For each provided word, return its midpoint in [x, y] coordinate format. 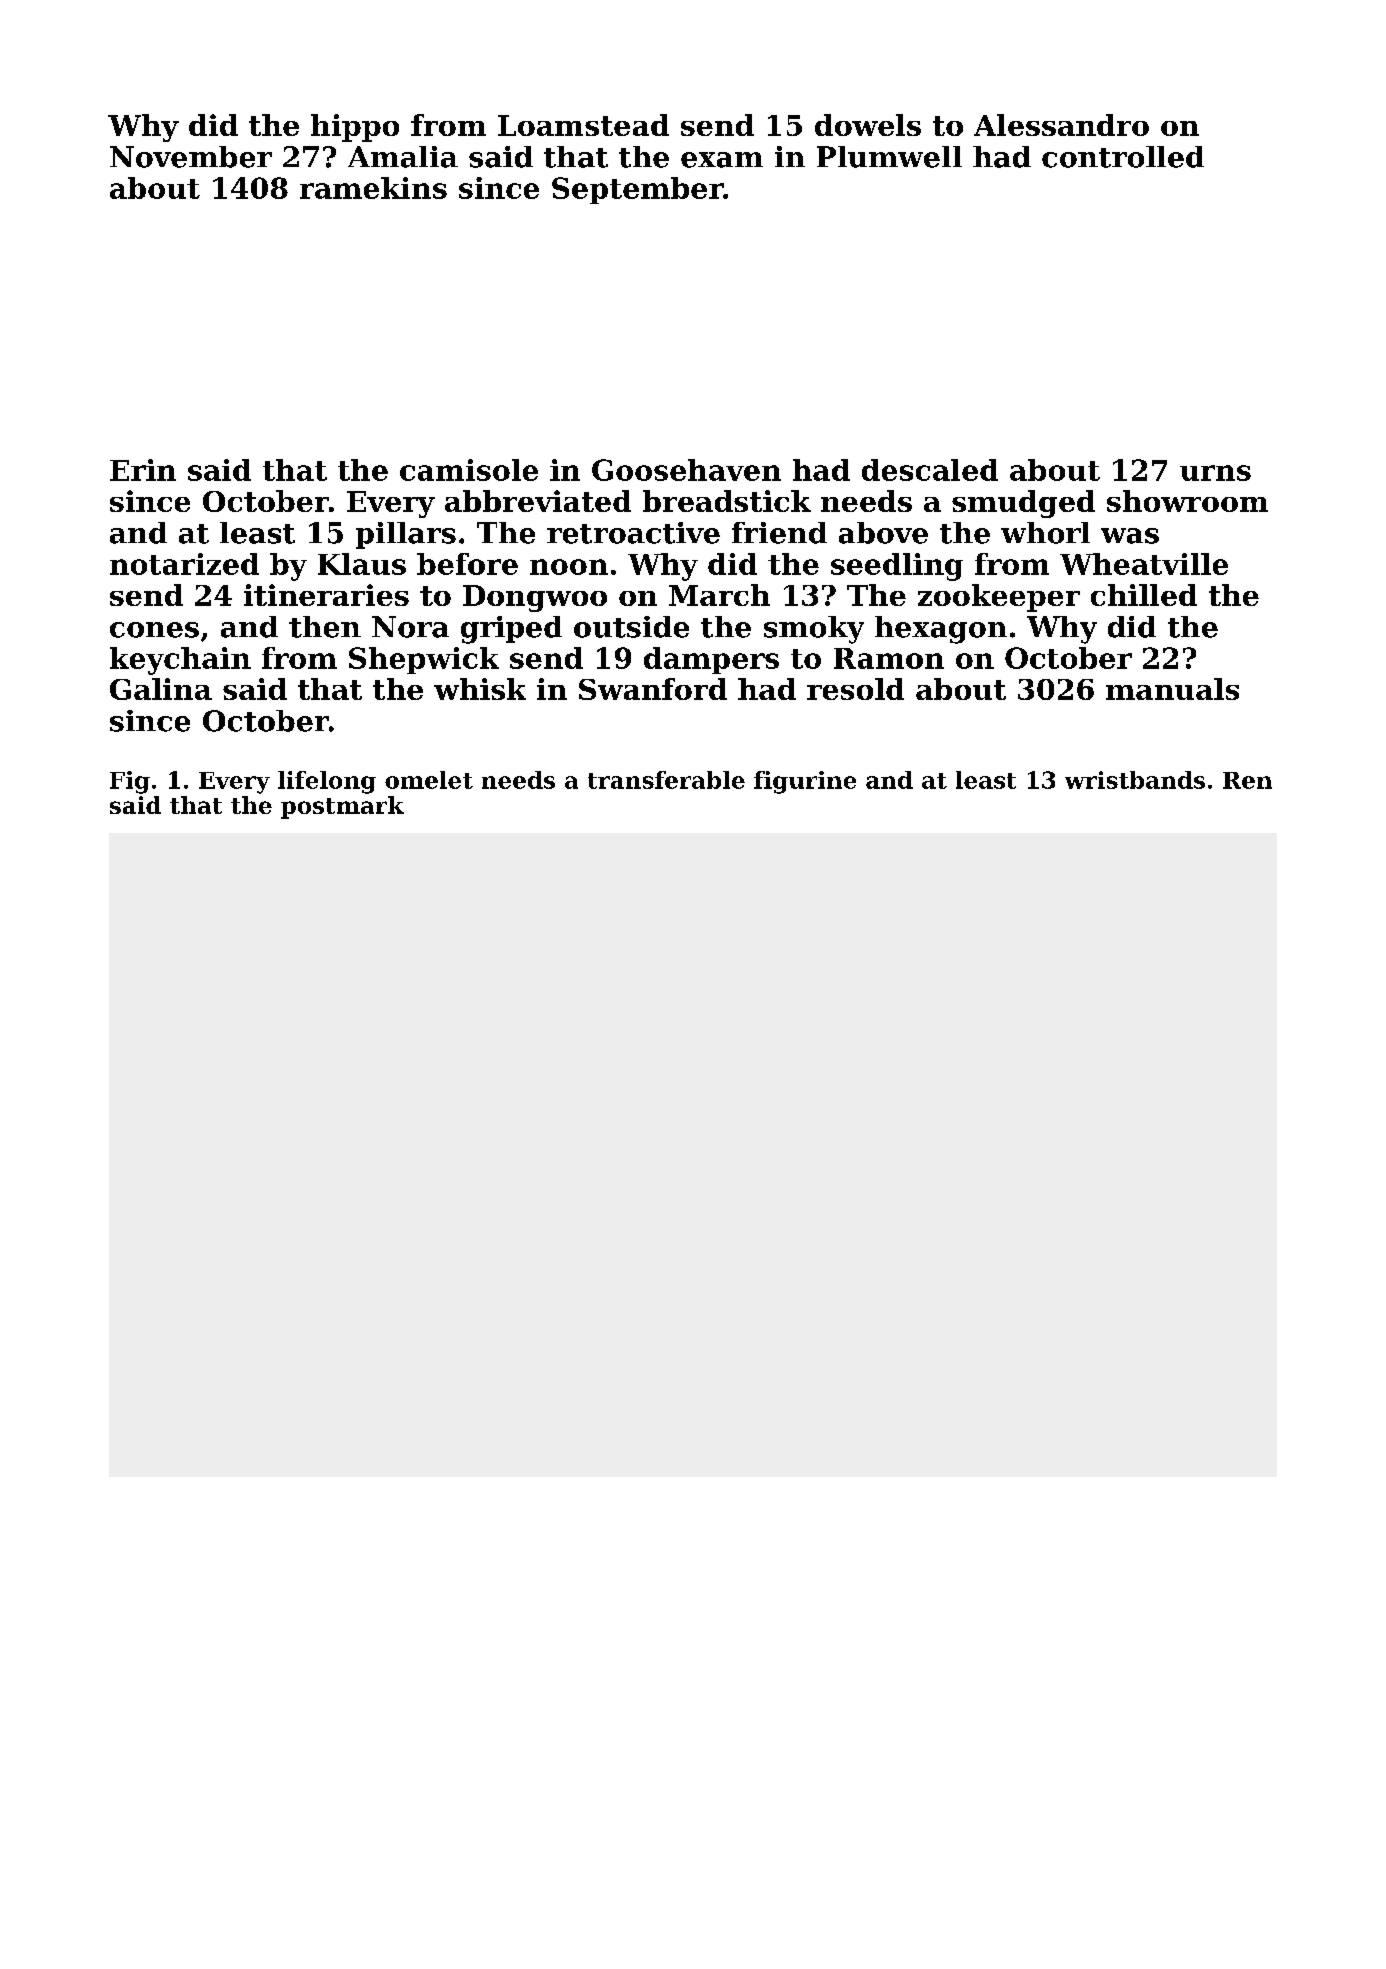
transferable [666, 780]
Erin [143, 470]
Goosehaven [686, 470]
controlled [1123, 157]
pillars [406, 535]
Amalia [403, 157]
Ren [1247, 780]
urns [1215, 473]
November [191, 157]
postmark [342, 807]
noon [569, 567]
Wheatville [1144, 564]
